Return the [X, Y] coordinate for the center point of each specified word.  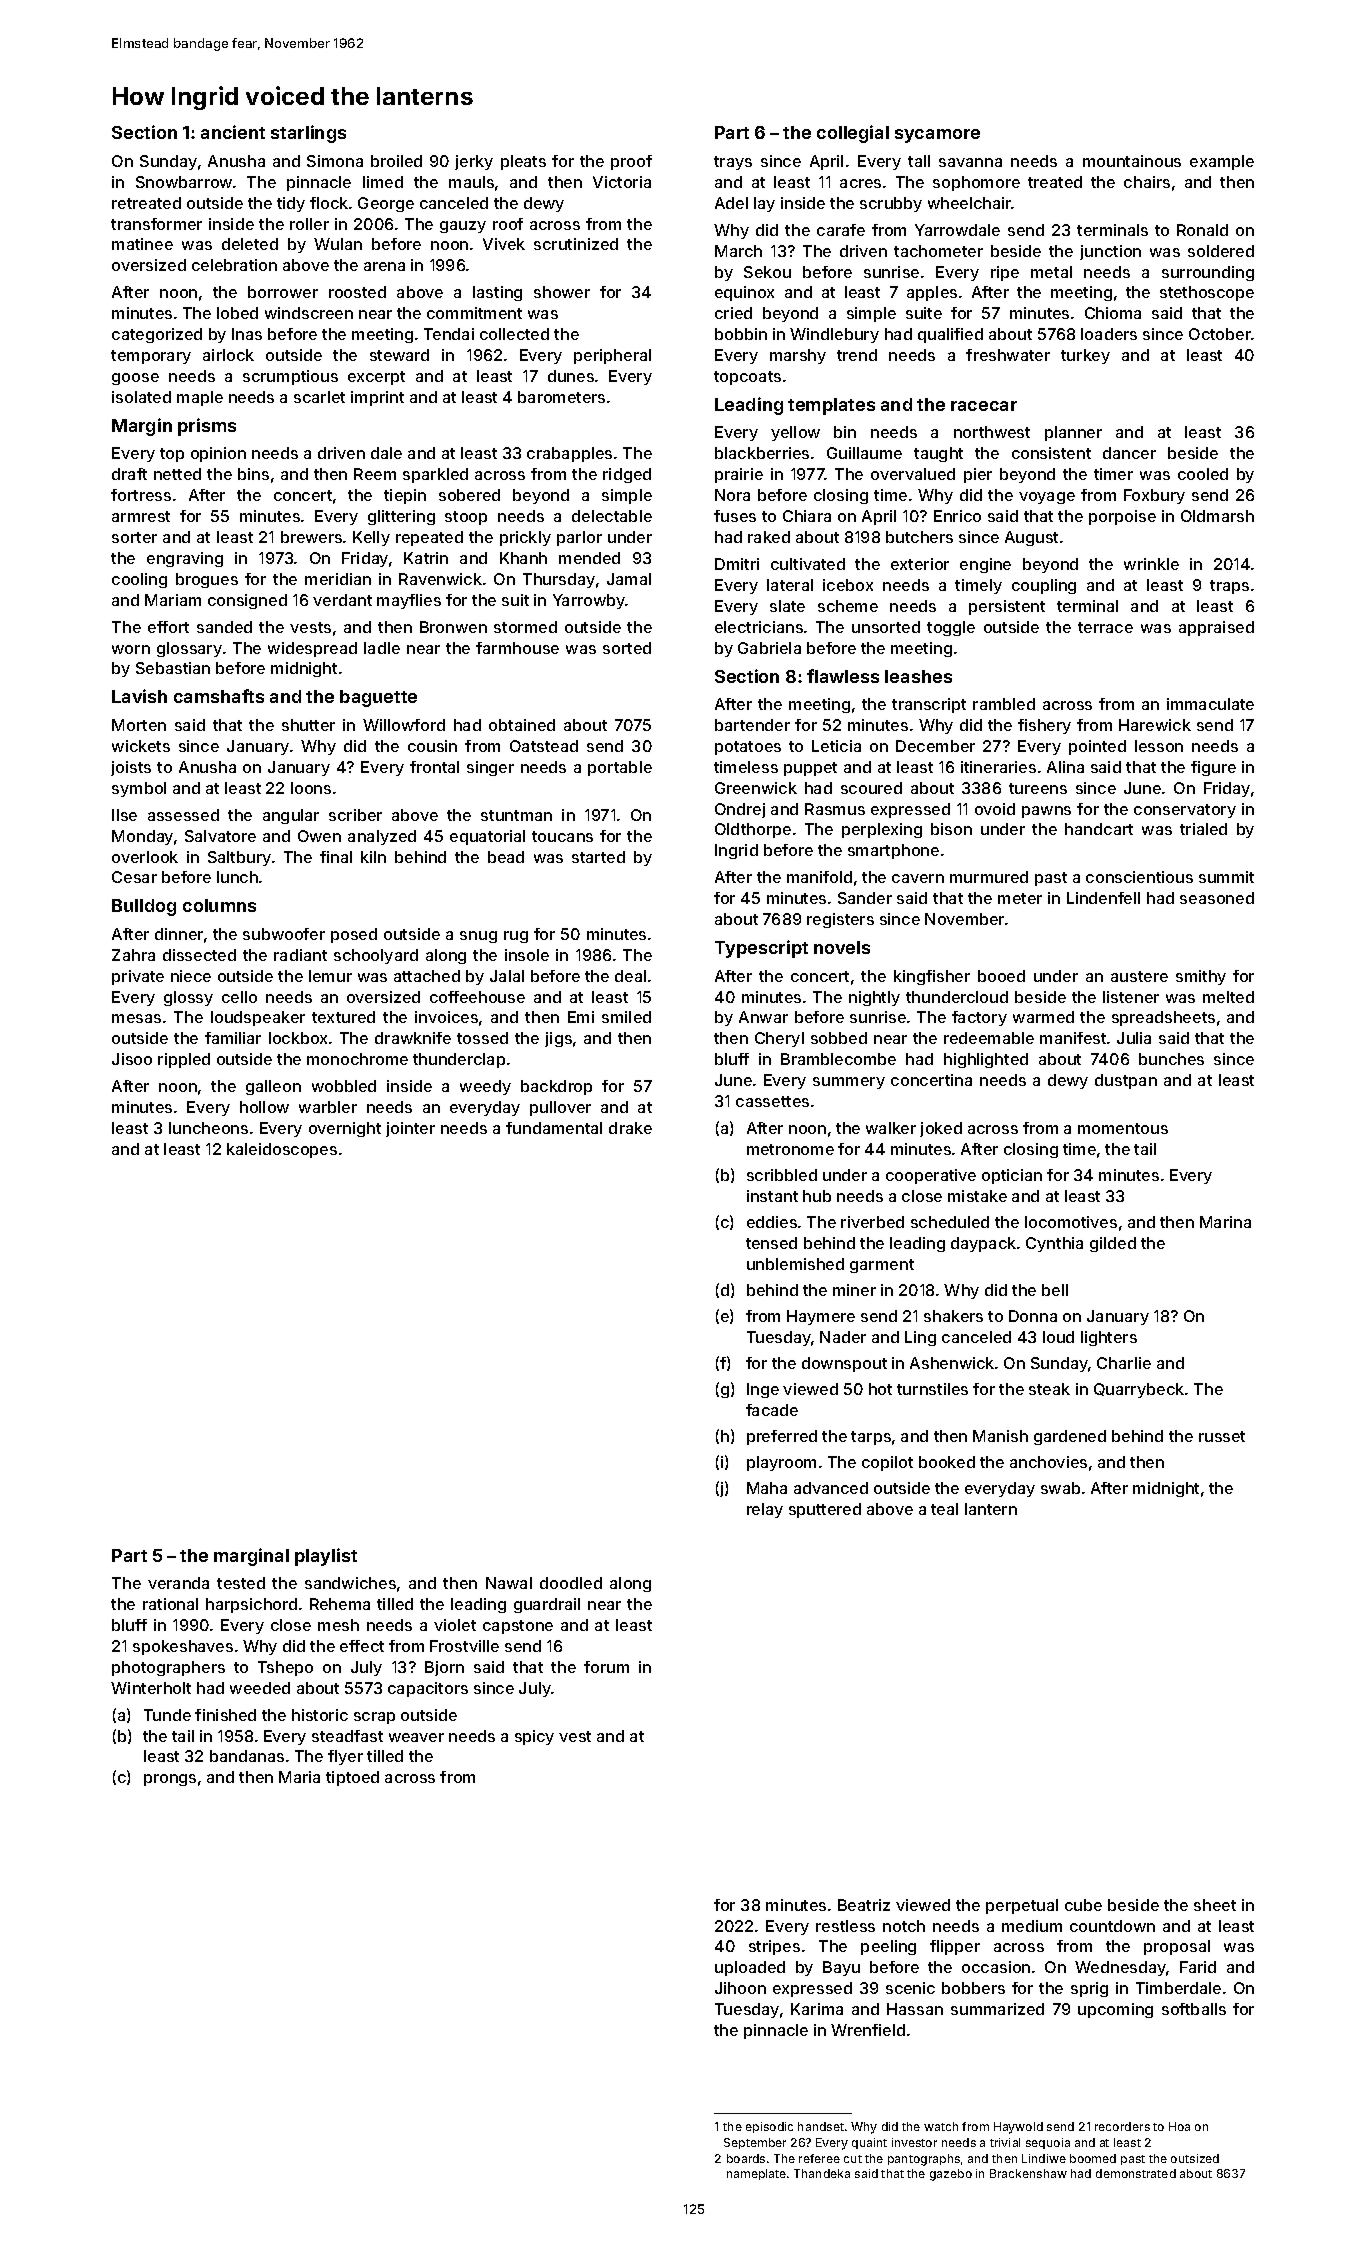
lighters [1109, 1338]
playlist [326, 1557]
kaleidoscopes [282, 1150]
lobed [237, 313]
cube [1083, 1905]
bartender [752, 725]
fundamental [554, 1128]
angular [291, 816]
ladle [382, 648]
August [1031, 538]
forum [606, 1667]
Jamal [629, 579]
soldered [1221, 251]
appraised [1216, 628]
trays [733, 163]
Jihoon [740, 1988]
